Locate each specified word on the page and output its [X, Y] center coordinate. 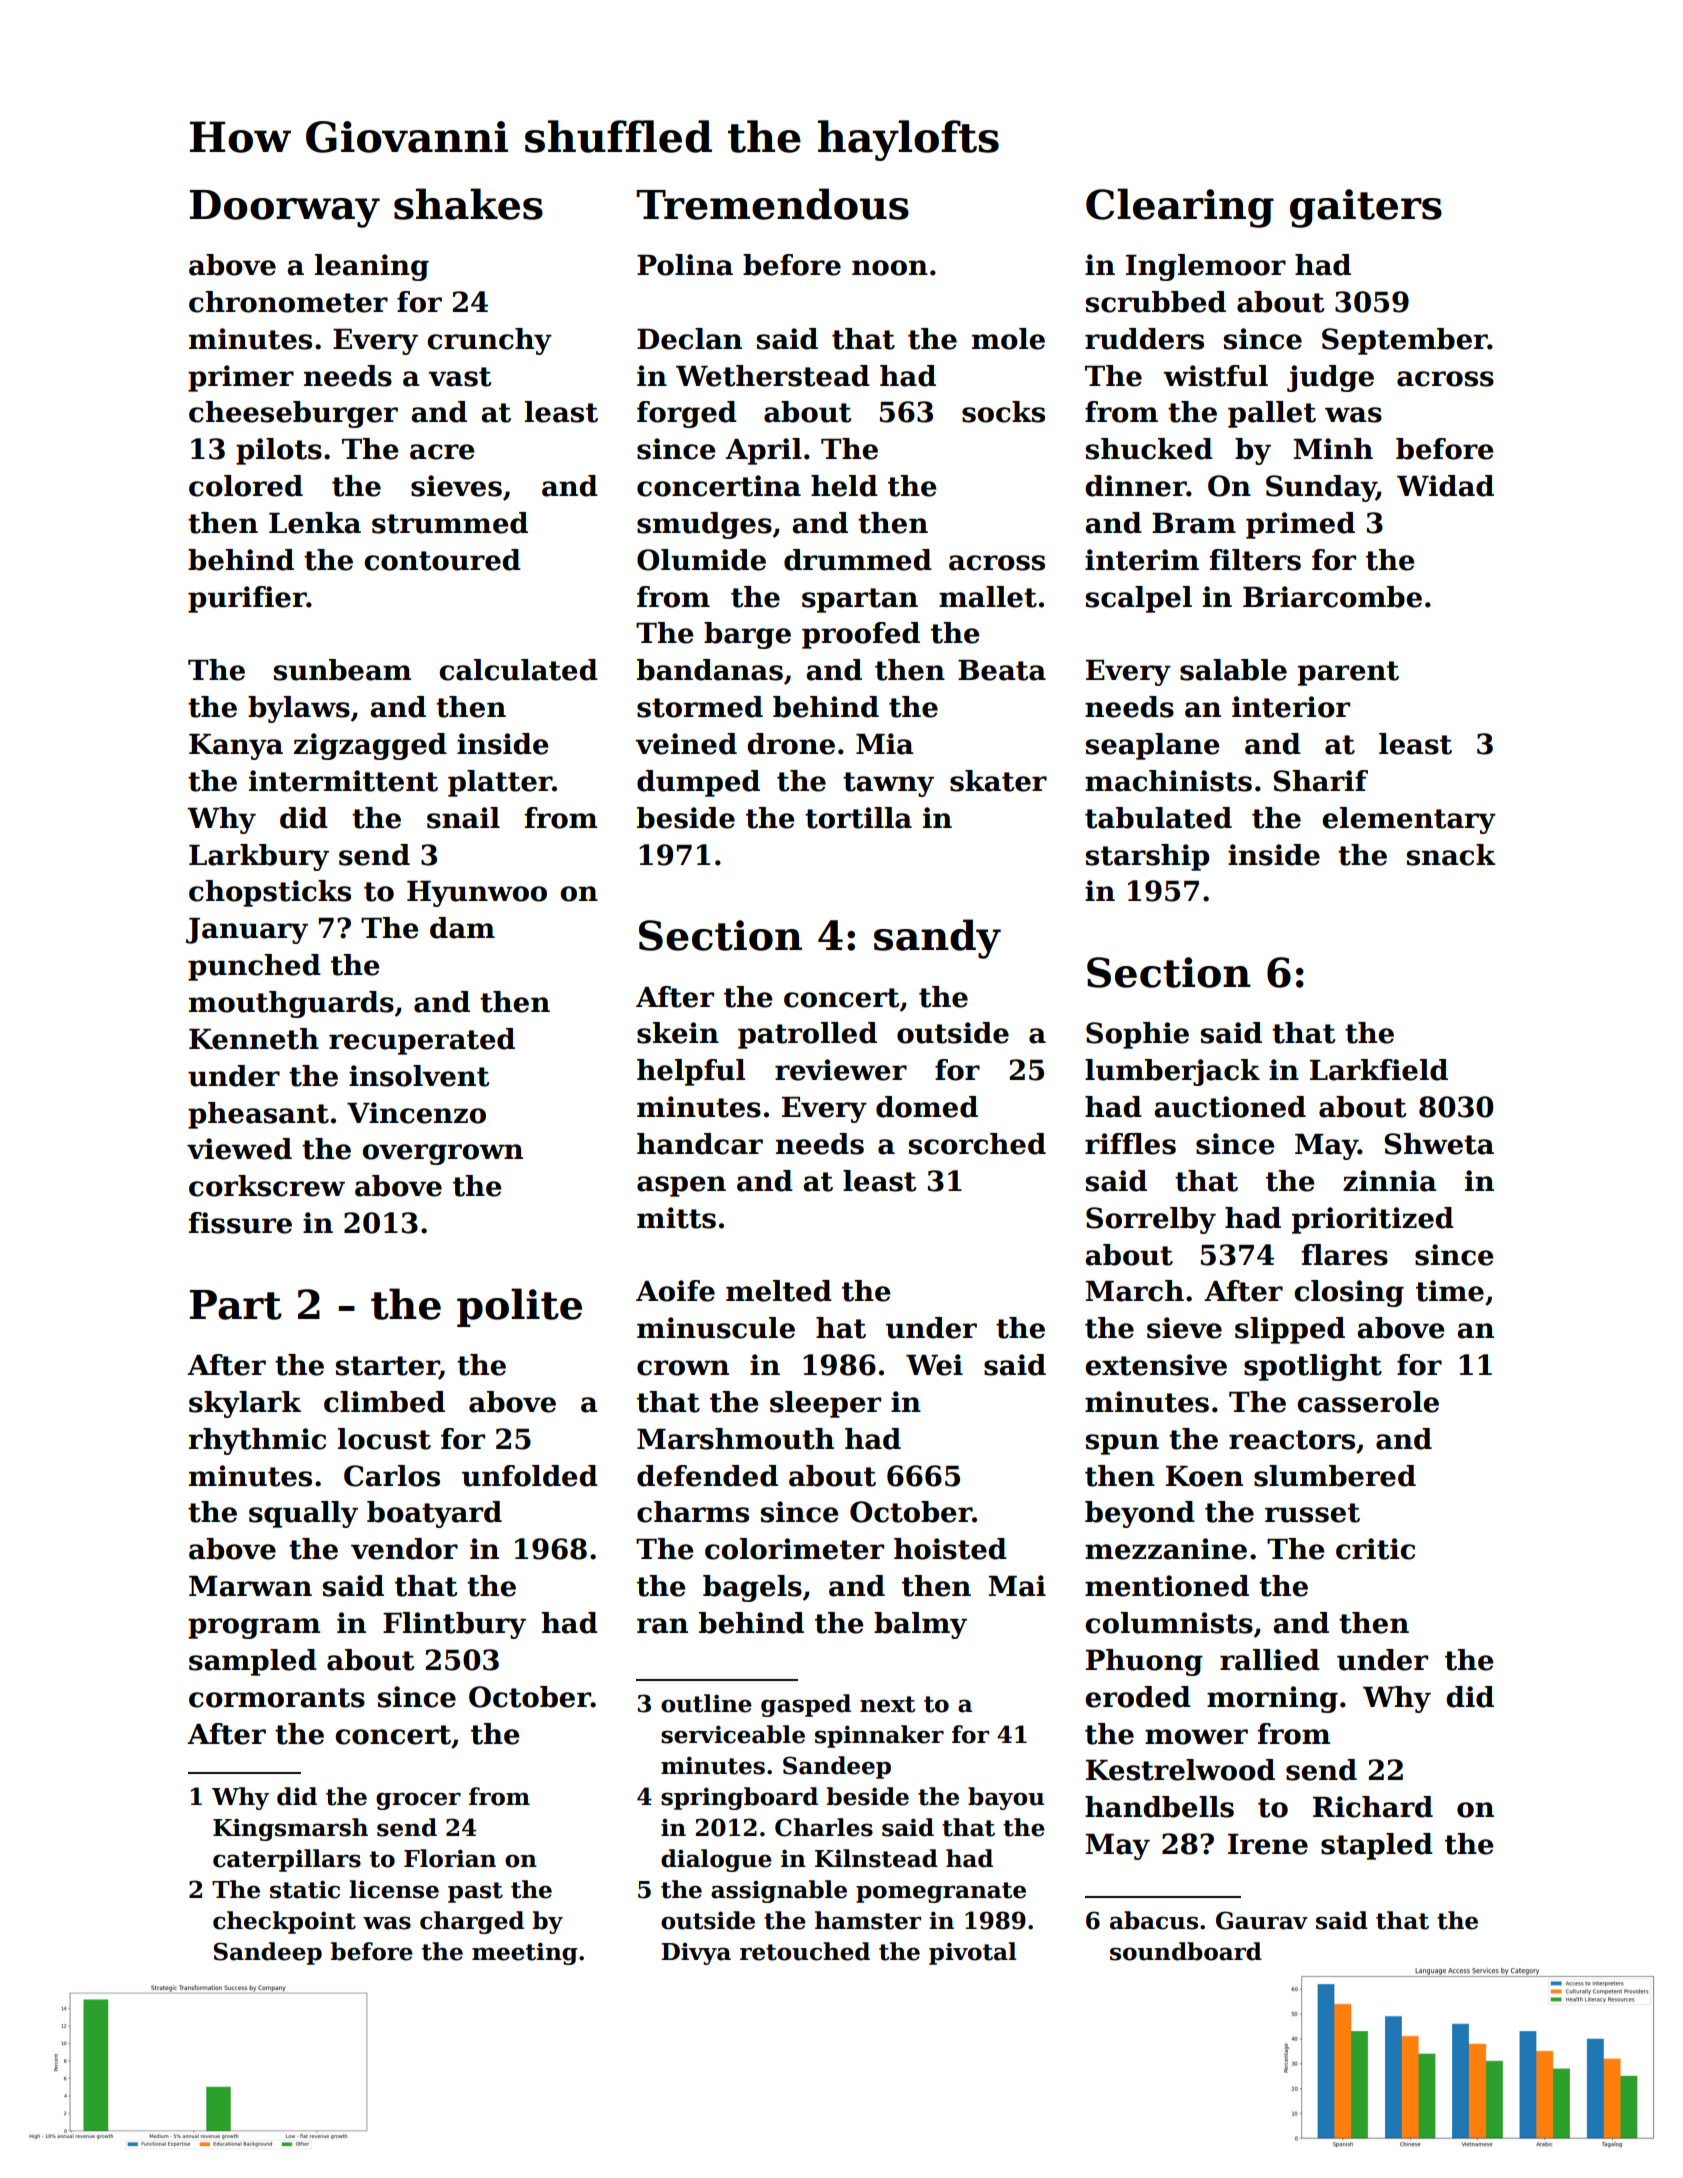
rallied [1270, 1660]
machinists [1168, 781]
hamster [868, 1920]
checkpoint [284, 1922]
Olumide [701, 560]
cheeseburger [293, 414]
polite [519, 1307]
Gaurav [1262, 1920]
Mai [1017, 1586]
